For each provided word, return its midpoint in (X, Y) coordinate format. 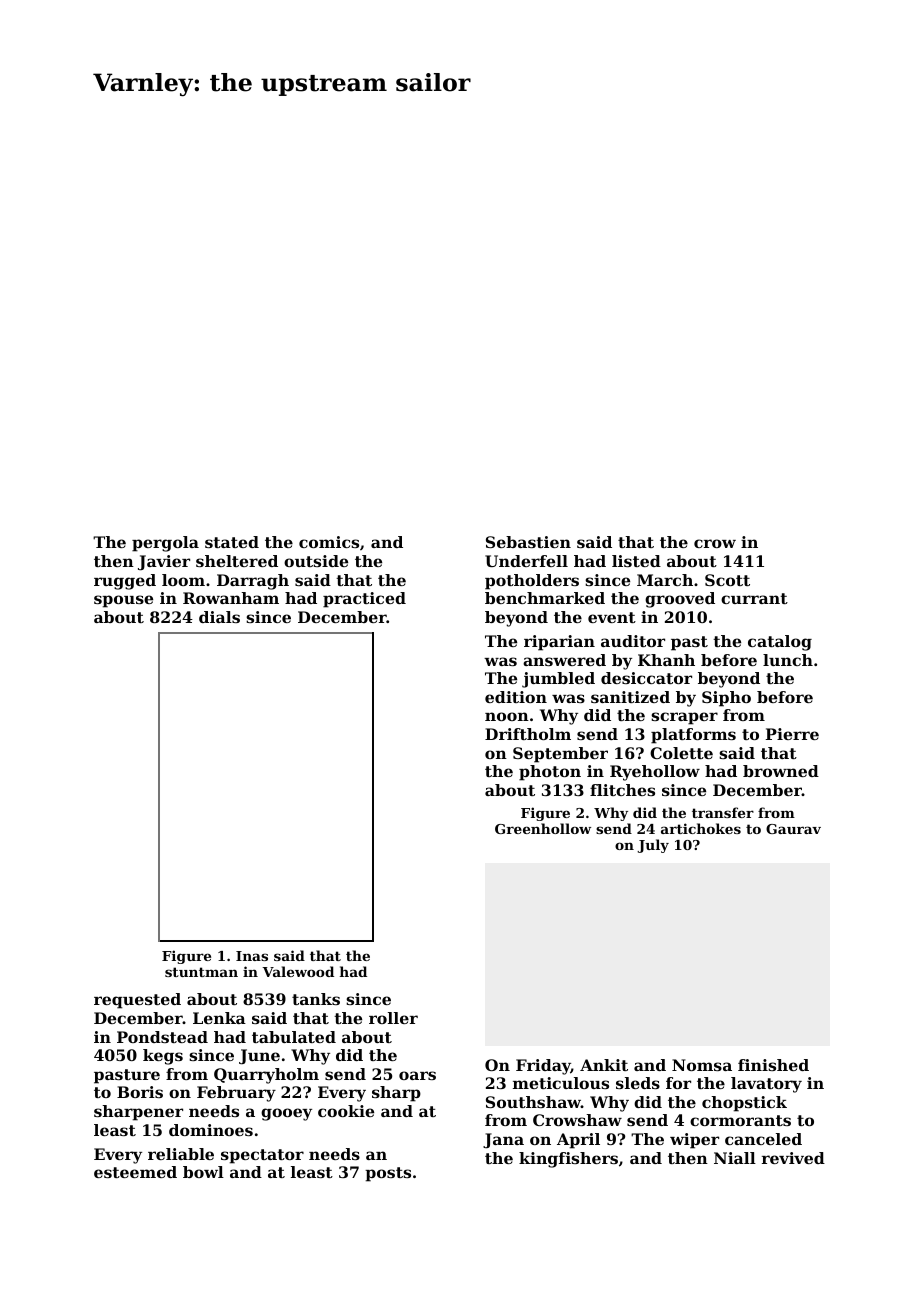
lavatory (766, 1085)
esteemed (135, 1172)
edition (516, 697)
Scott (727, 580)
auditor (633, 641)
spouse (123, 601)
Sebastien (528, 542)
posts (388, 1174)
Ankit (604, 1065)
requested (137, 1001)
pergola (165, 544)
